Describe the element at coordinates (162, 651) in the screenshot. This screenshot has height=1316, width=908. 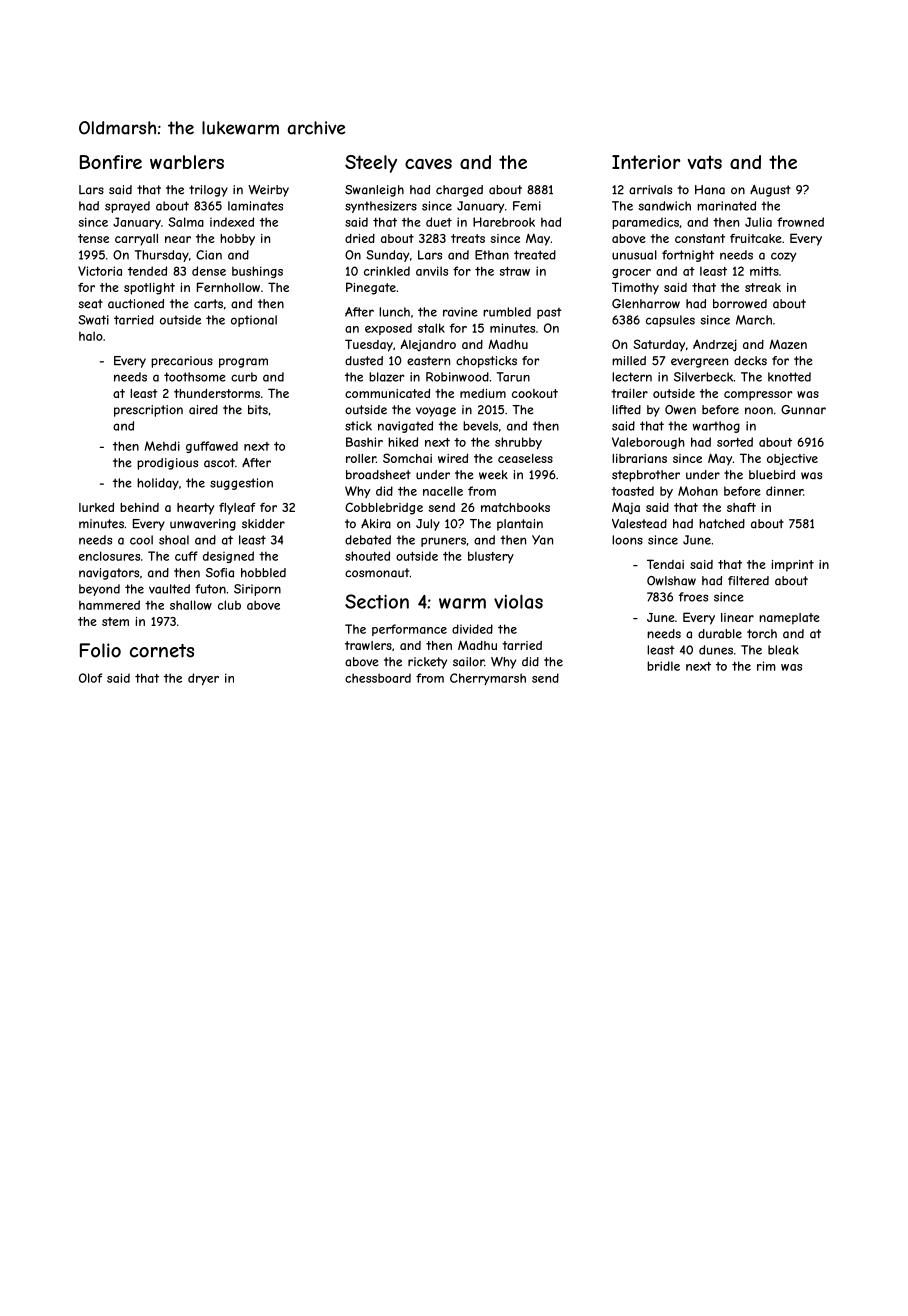
I see `cornets` at that location.
